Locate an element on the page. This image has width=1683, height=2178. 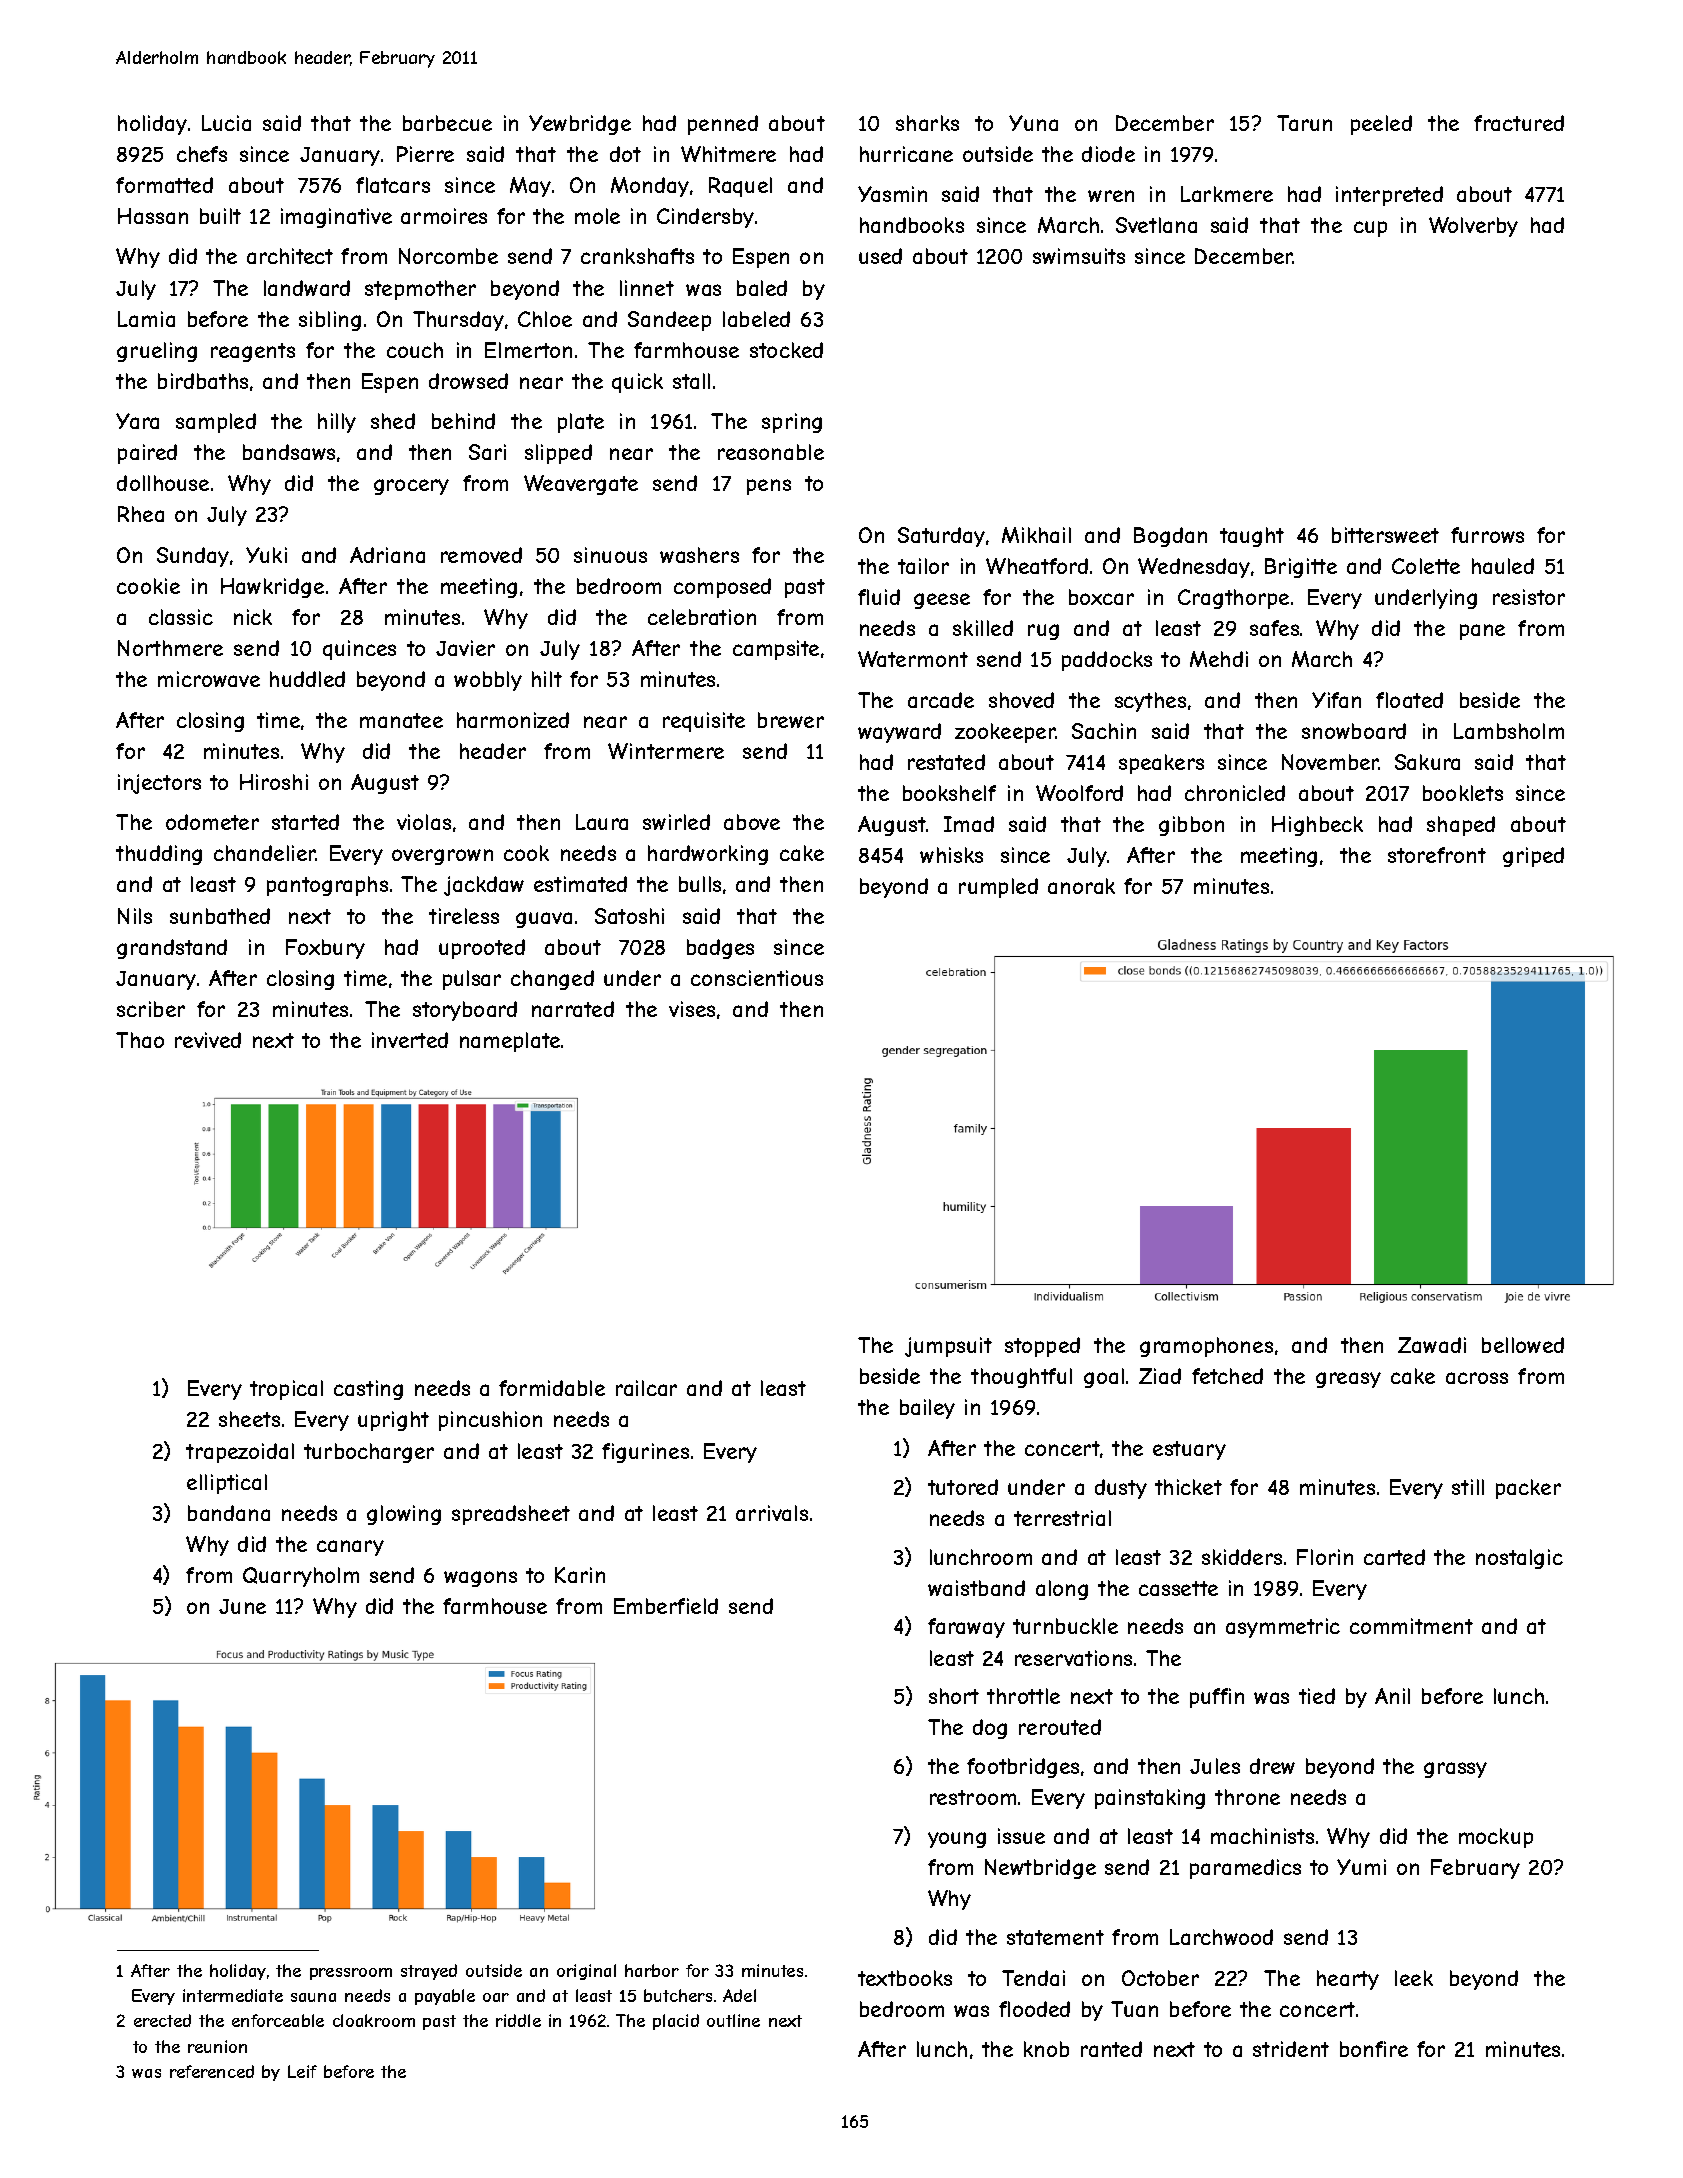
greasy is located at coordinates (1348, 1380).
